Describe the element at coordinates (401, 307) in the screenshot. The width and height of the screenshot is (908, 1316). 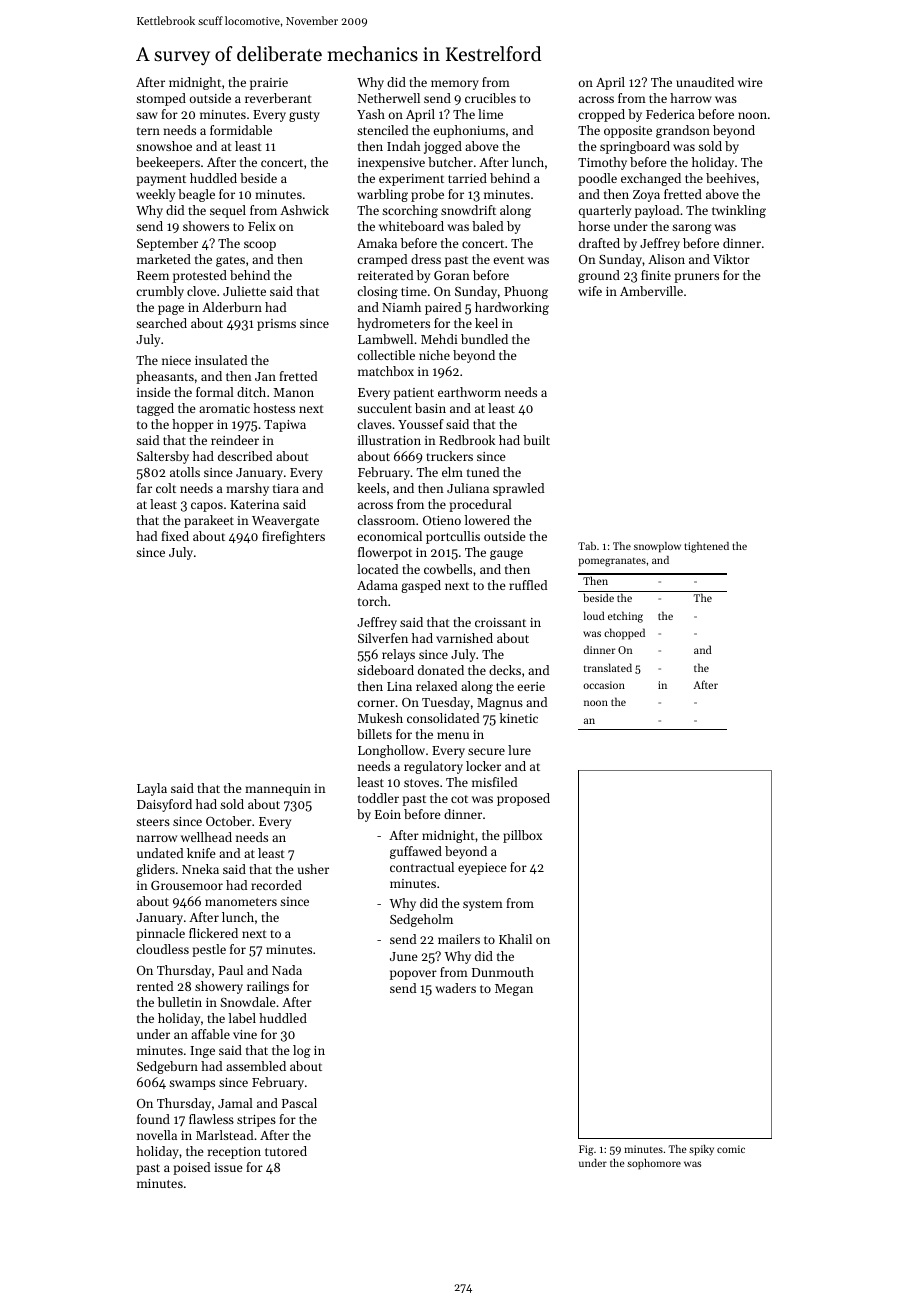
I see `Niamh` at that location.
